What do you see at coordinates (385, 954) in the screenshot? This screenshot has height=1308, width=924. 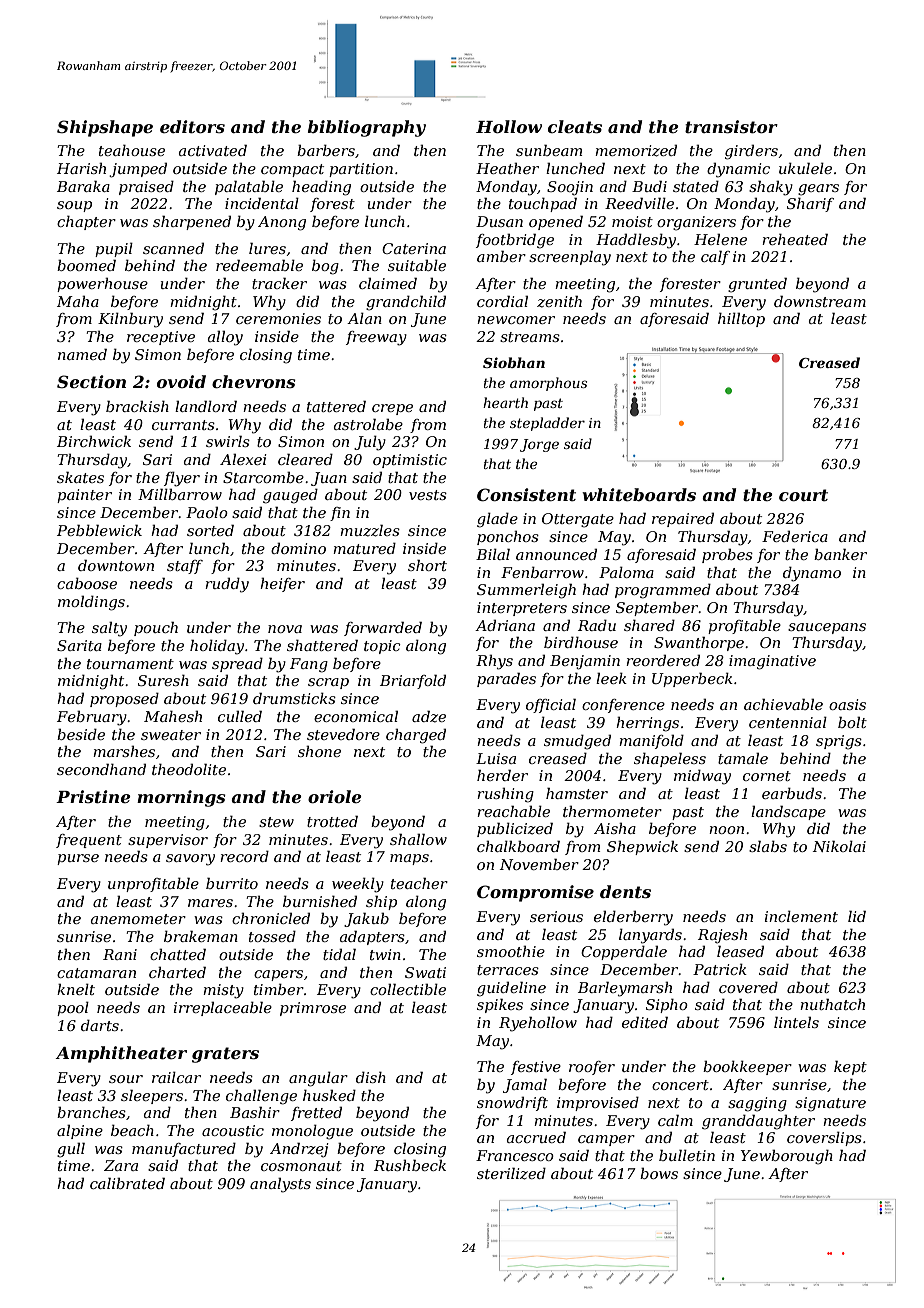 I see `twin` at bounding box center [385, 954].
